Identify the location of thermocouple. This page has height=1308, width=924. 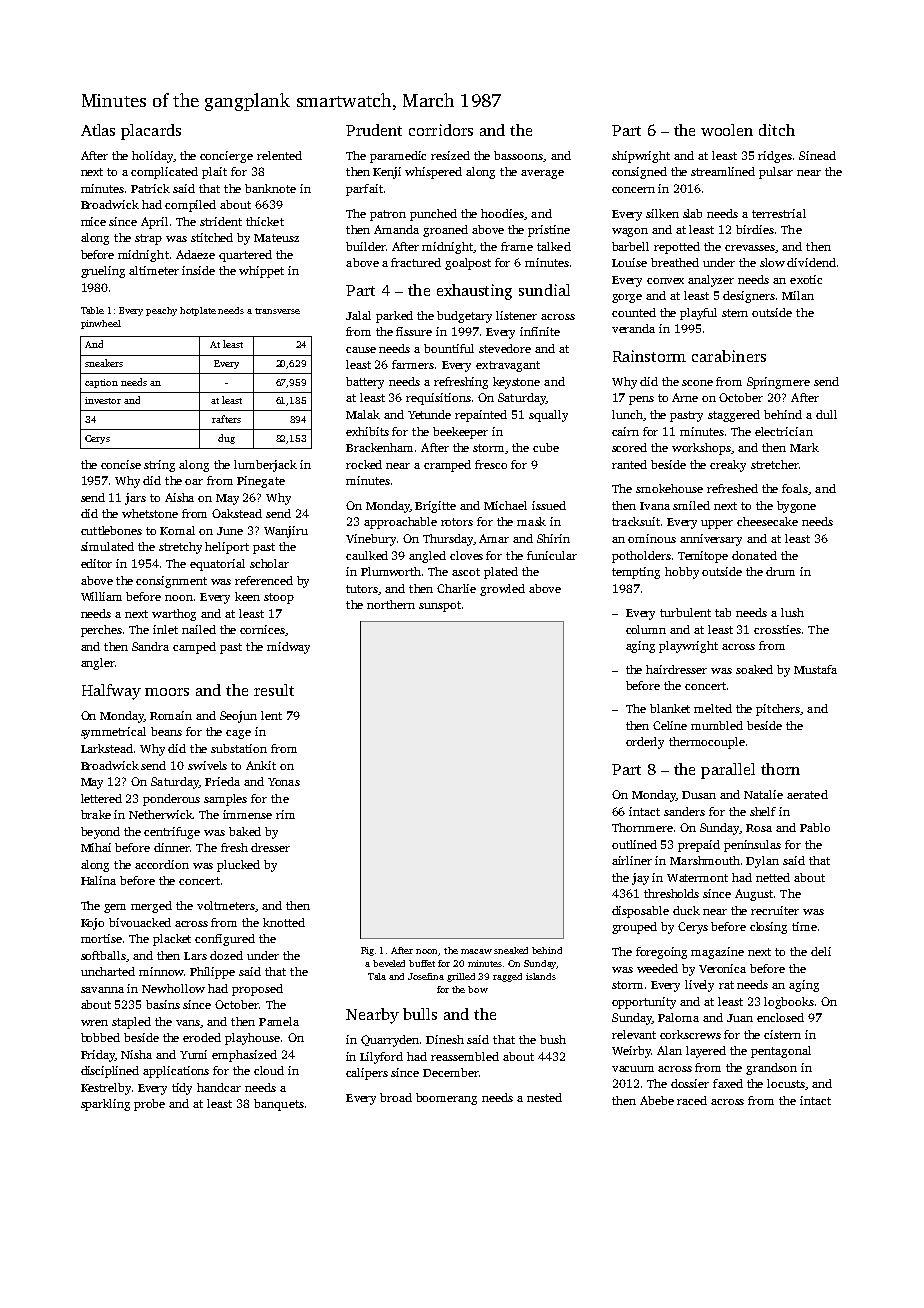
(707, 743).
